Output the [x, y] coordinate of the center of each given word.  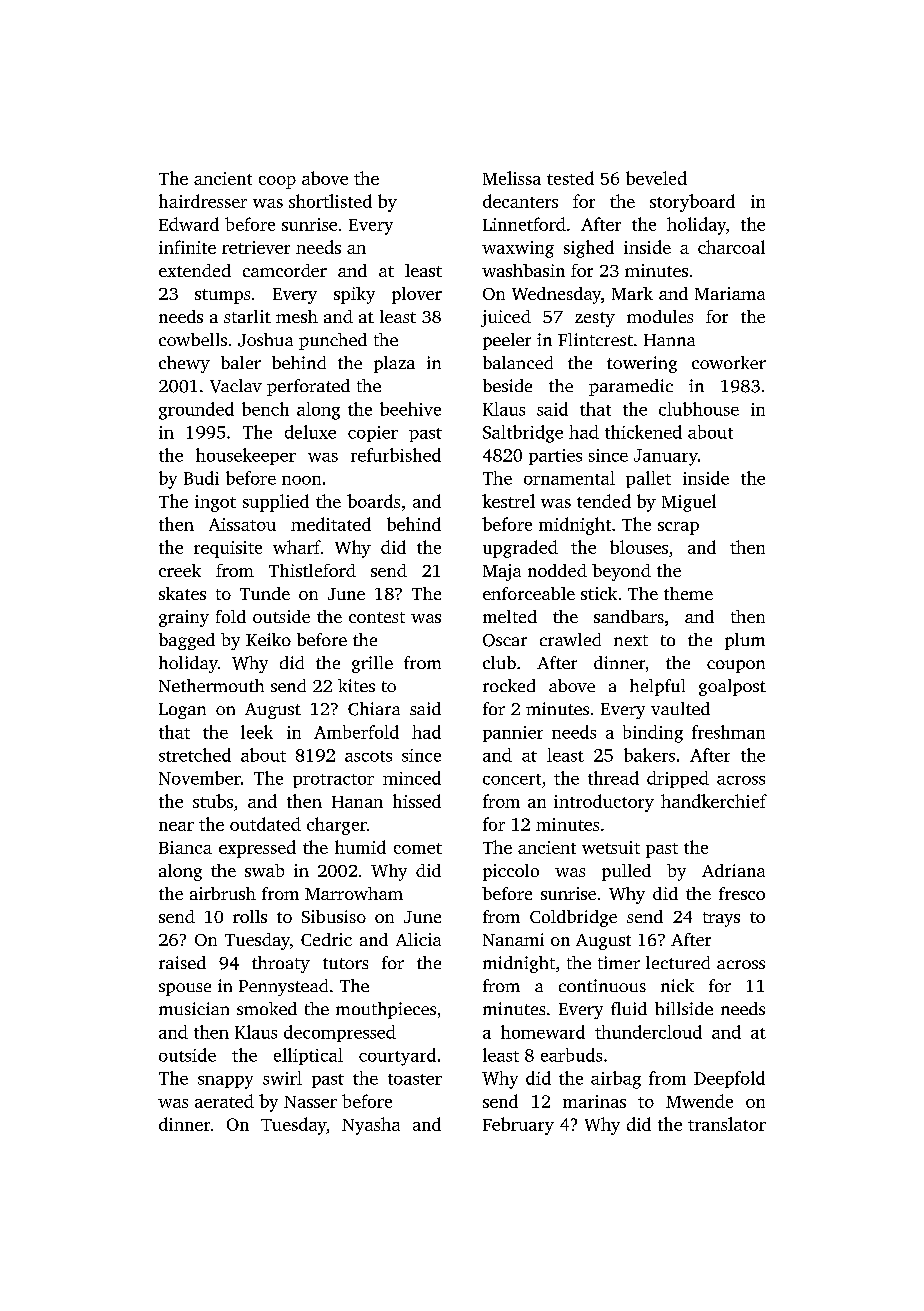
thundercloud [648, 1032]
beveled [656, 178]
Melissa [512, 178]
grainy [184, 618]
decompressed [340, 1033]
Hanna [669, 340]
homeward [543, 1032]
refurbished [396, 455]
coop [277, 182]
